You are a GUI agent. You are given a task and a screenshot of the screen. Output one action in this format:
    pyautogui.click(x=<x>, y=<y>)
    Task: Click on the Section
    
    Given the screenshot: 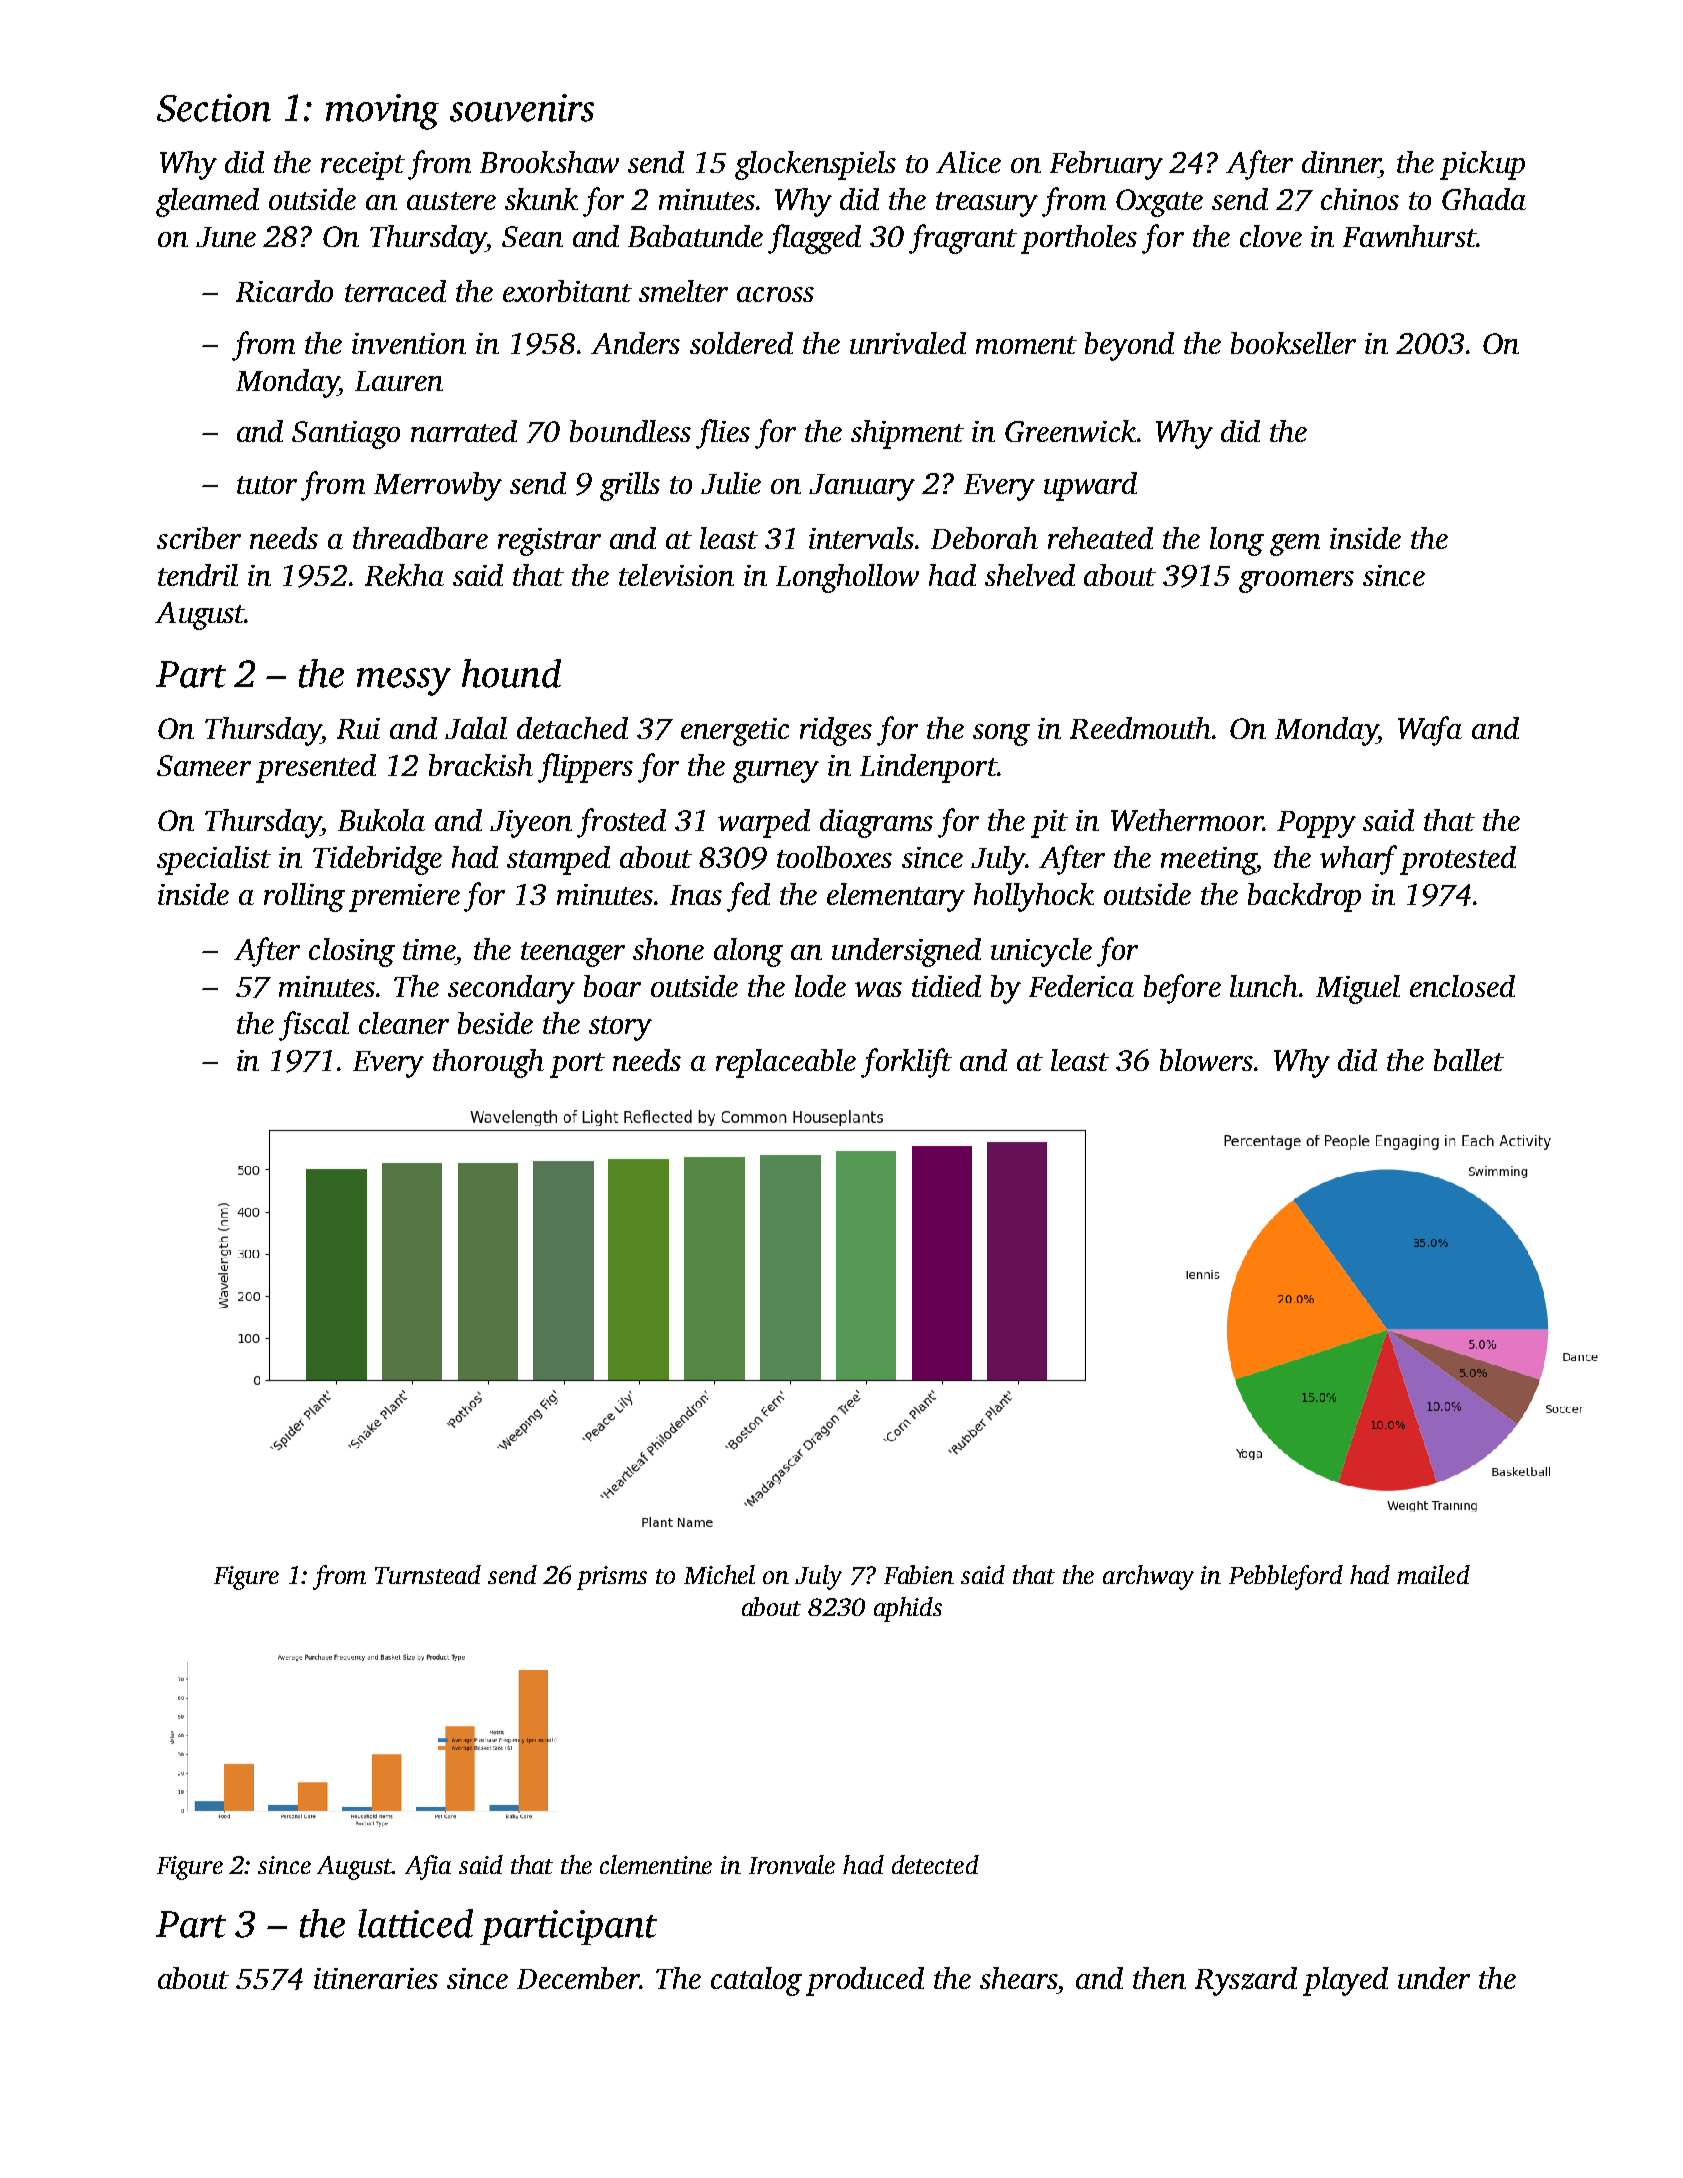 What is the action you would take?
    pyautogui.click(x=214, y=108)
